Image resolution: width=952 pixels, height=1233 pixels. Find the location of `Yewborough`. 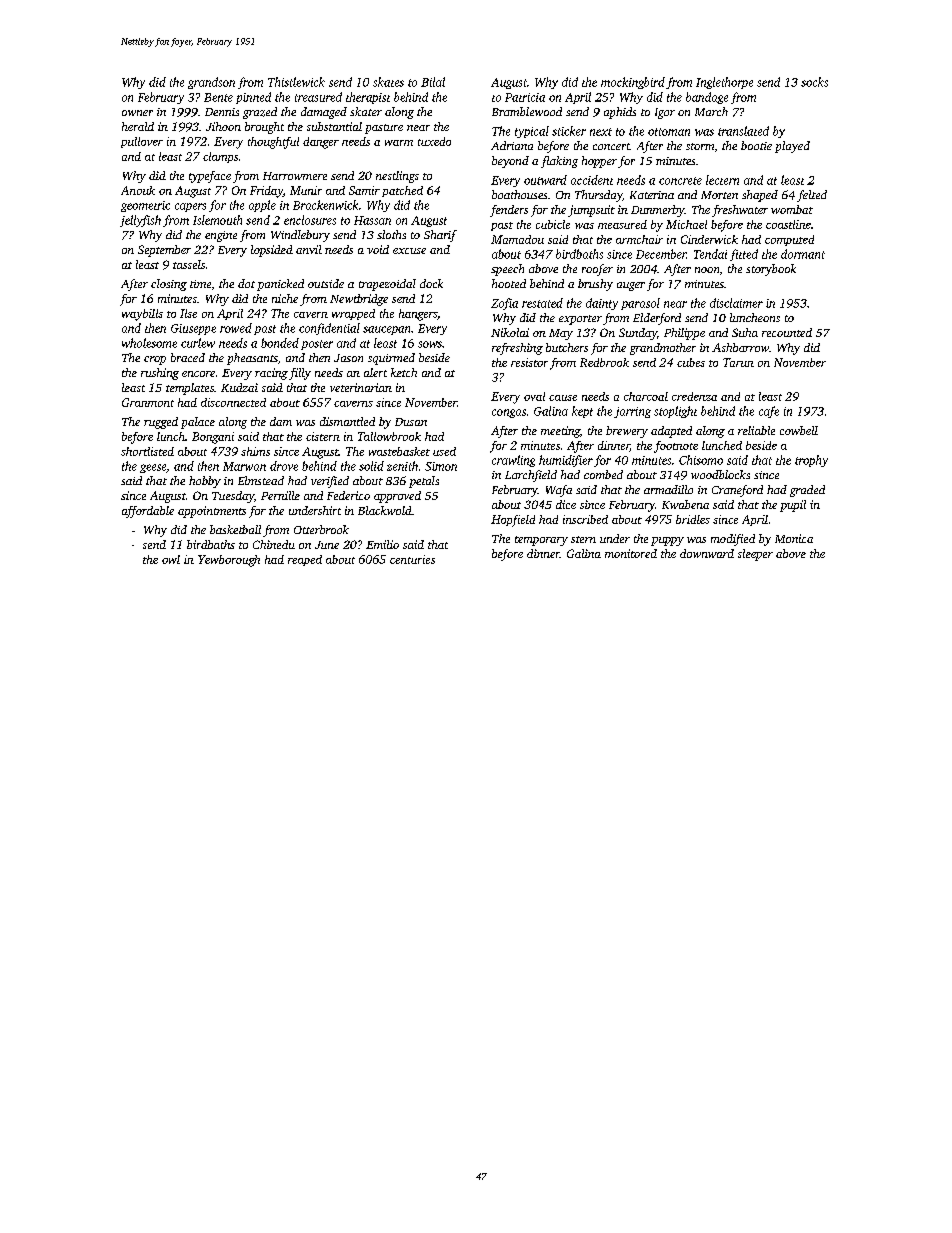

Yewborough is located at coordinates (229, 561).
